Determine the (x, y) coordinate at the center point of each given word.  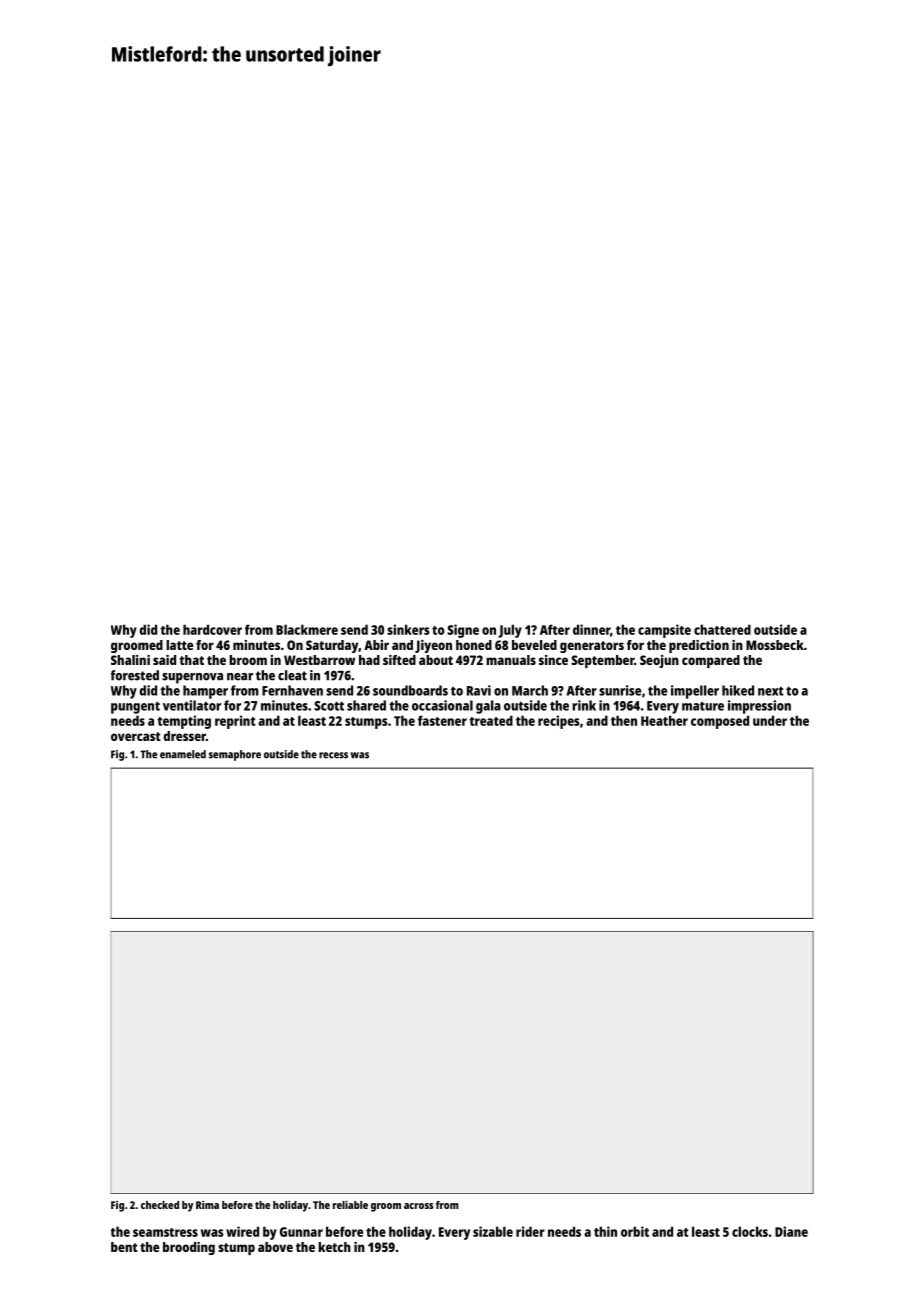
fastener (442, 720)
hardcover (212, 629)
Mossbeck (775, 645)
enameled (183, 754)
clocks (750, 1231)
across (419, 1206)
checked (160, 1205)
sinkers (408, 629)
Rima (207, 1205)
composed (720, 722)
